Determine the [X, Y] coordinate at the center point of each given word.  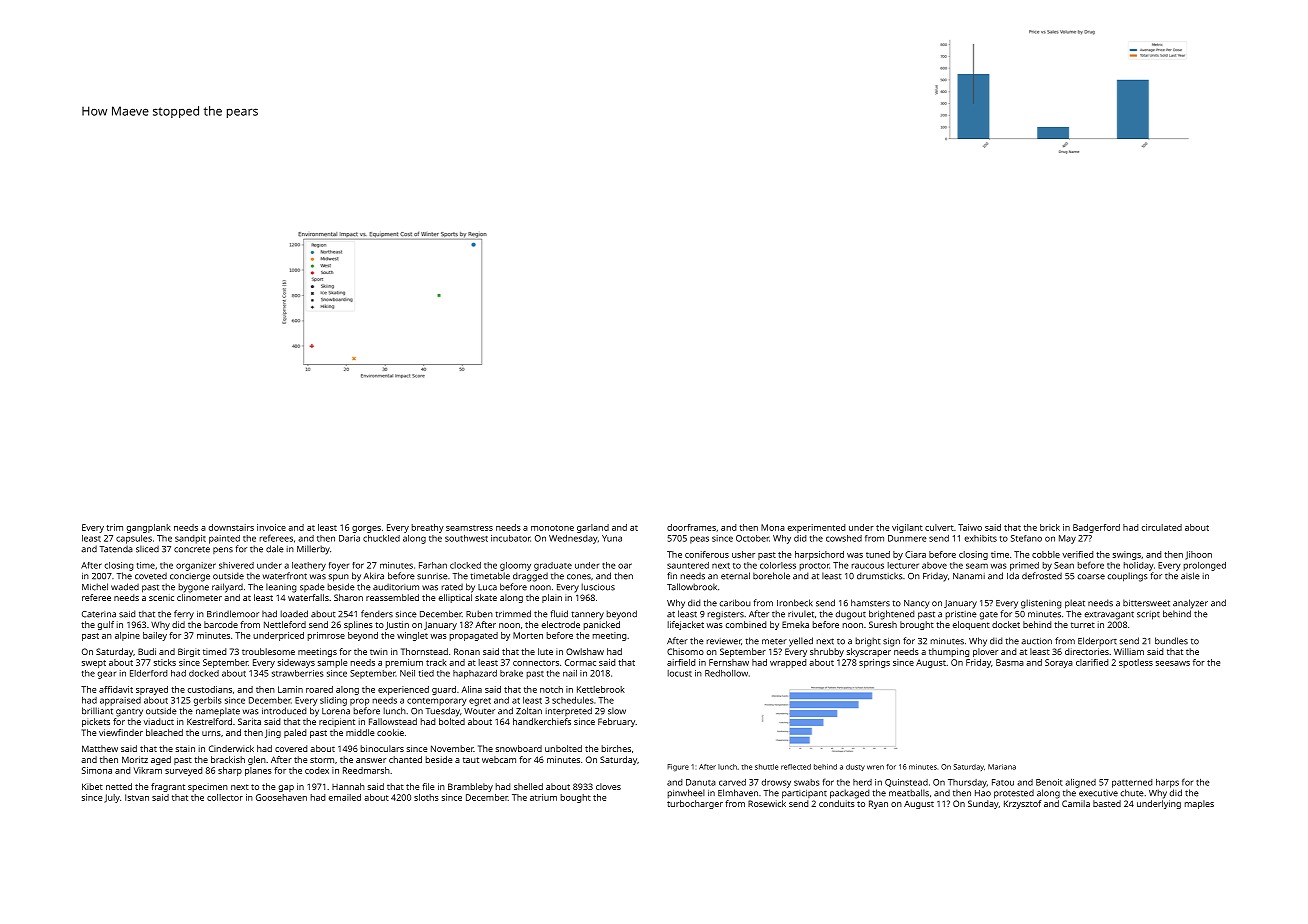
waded [125, 587]
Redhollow [726, 673]
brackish [228, 759]
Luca [487, 587]
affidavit [116, 689]
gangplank [149, 528]
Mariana [1002, 767]
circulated [1162, 527]
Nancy [916, 604]
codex [317, 770]
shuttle [766, 767]
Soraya [1059, 663]
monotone [552, 528]
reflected [796, 767]
